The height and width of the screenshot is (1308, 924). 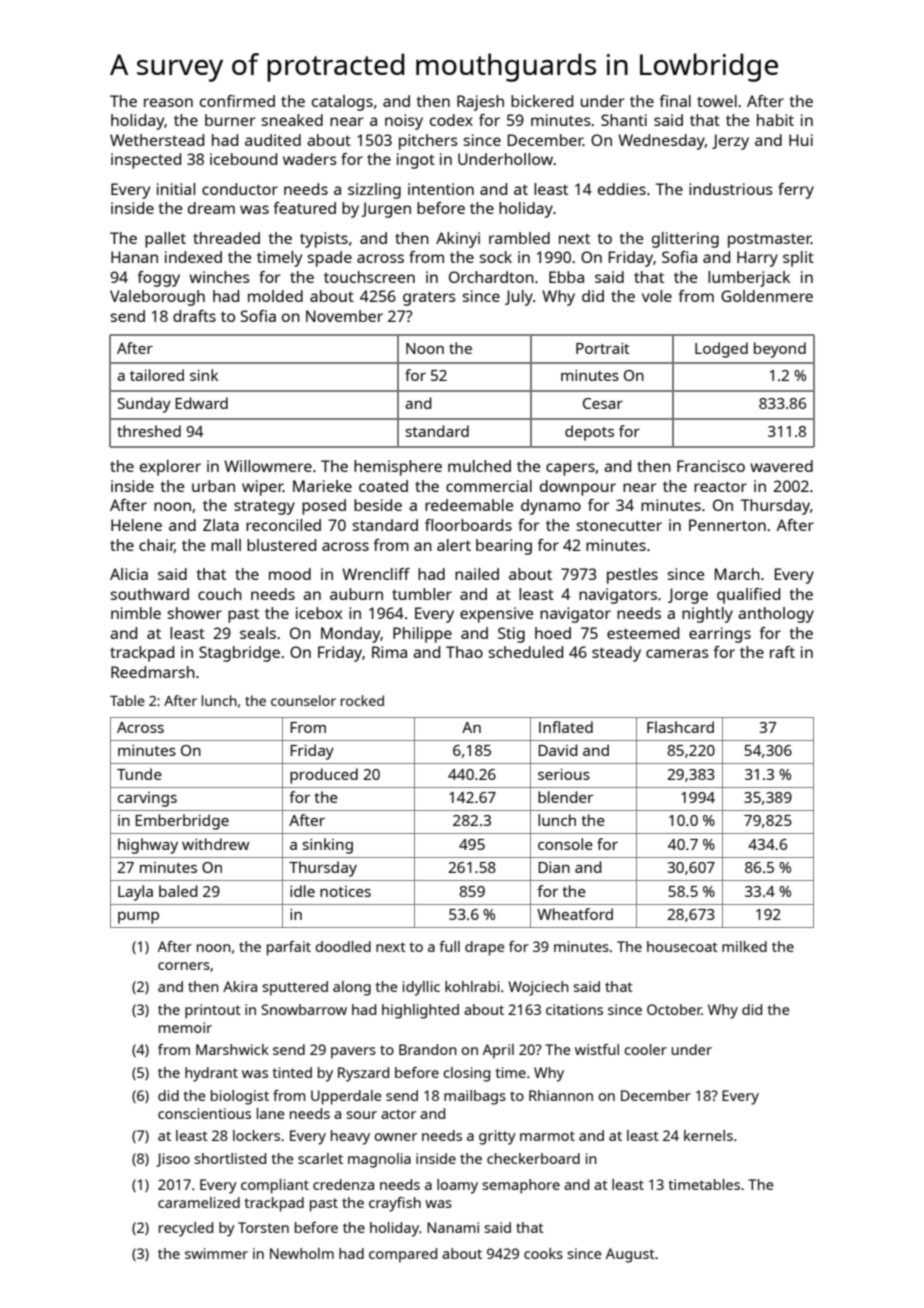 I want to click on Flashcard, so click(x=680, y=727).
